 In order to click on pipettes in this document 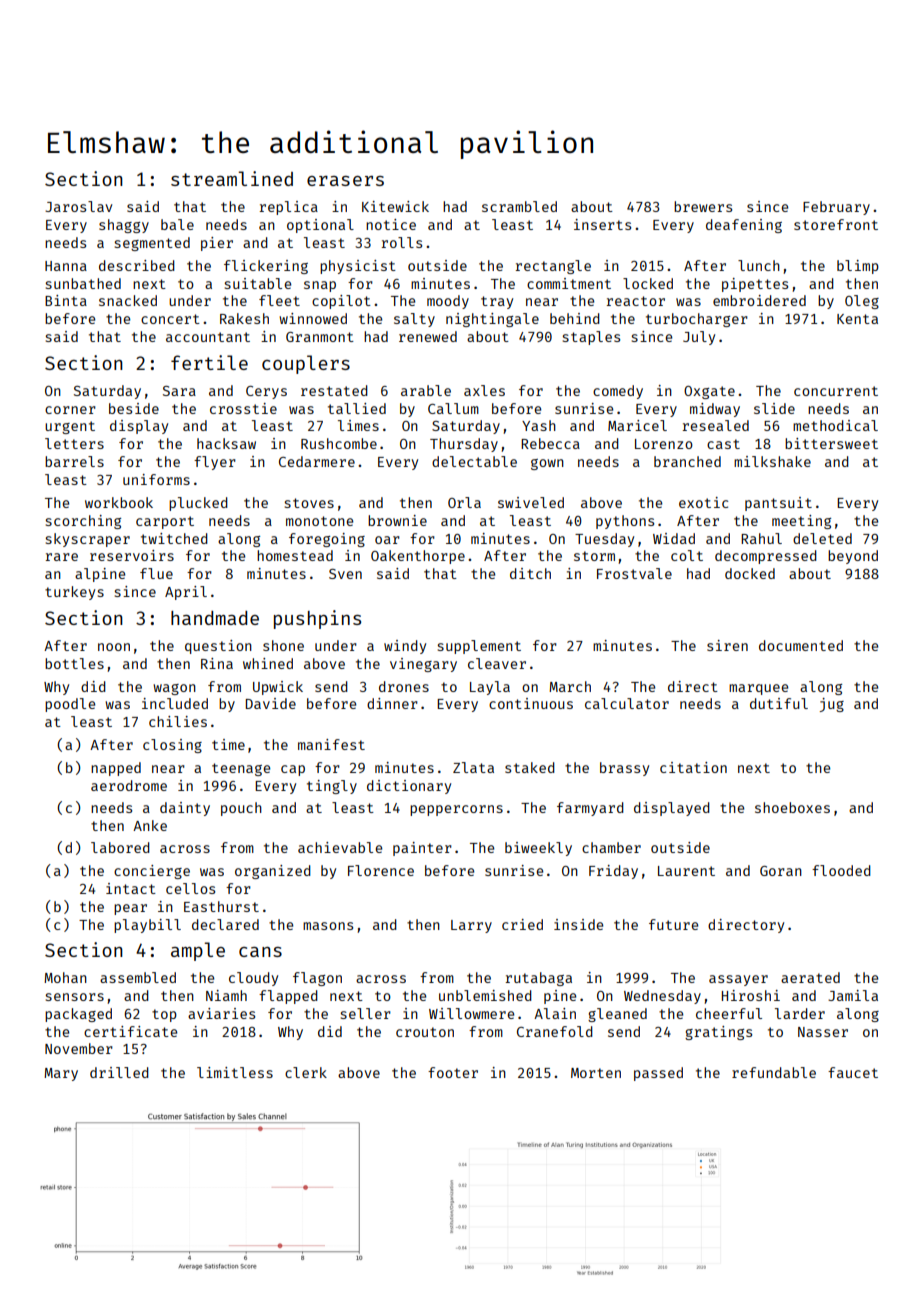, I will do `click(755, 285)`.
